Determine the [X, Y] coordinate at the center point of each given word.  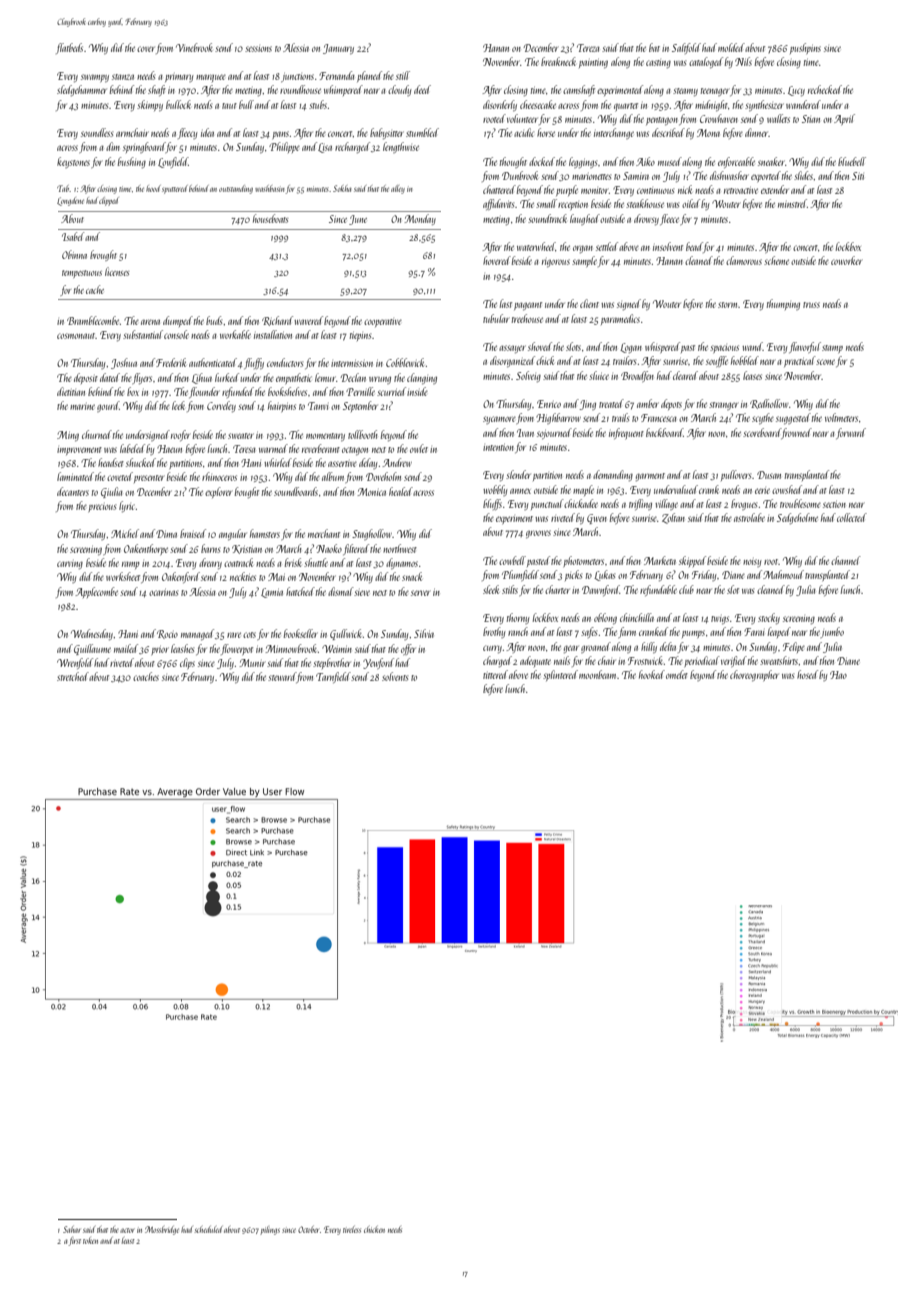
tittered [495, 674]
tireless [352, 1229]
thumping [783, 304]
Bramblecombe [93, 320]
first [75, 1241]
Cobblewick [405, 362]
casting [658, 64]
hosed [807, 674]
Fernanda [337, 75]
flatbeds [69, 48]
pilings [270, 1230]
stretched [73, 676]
